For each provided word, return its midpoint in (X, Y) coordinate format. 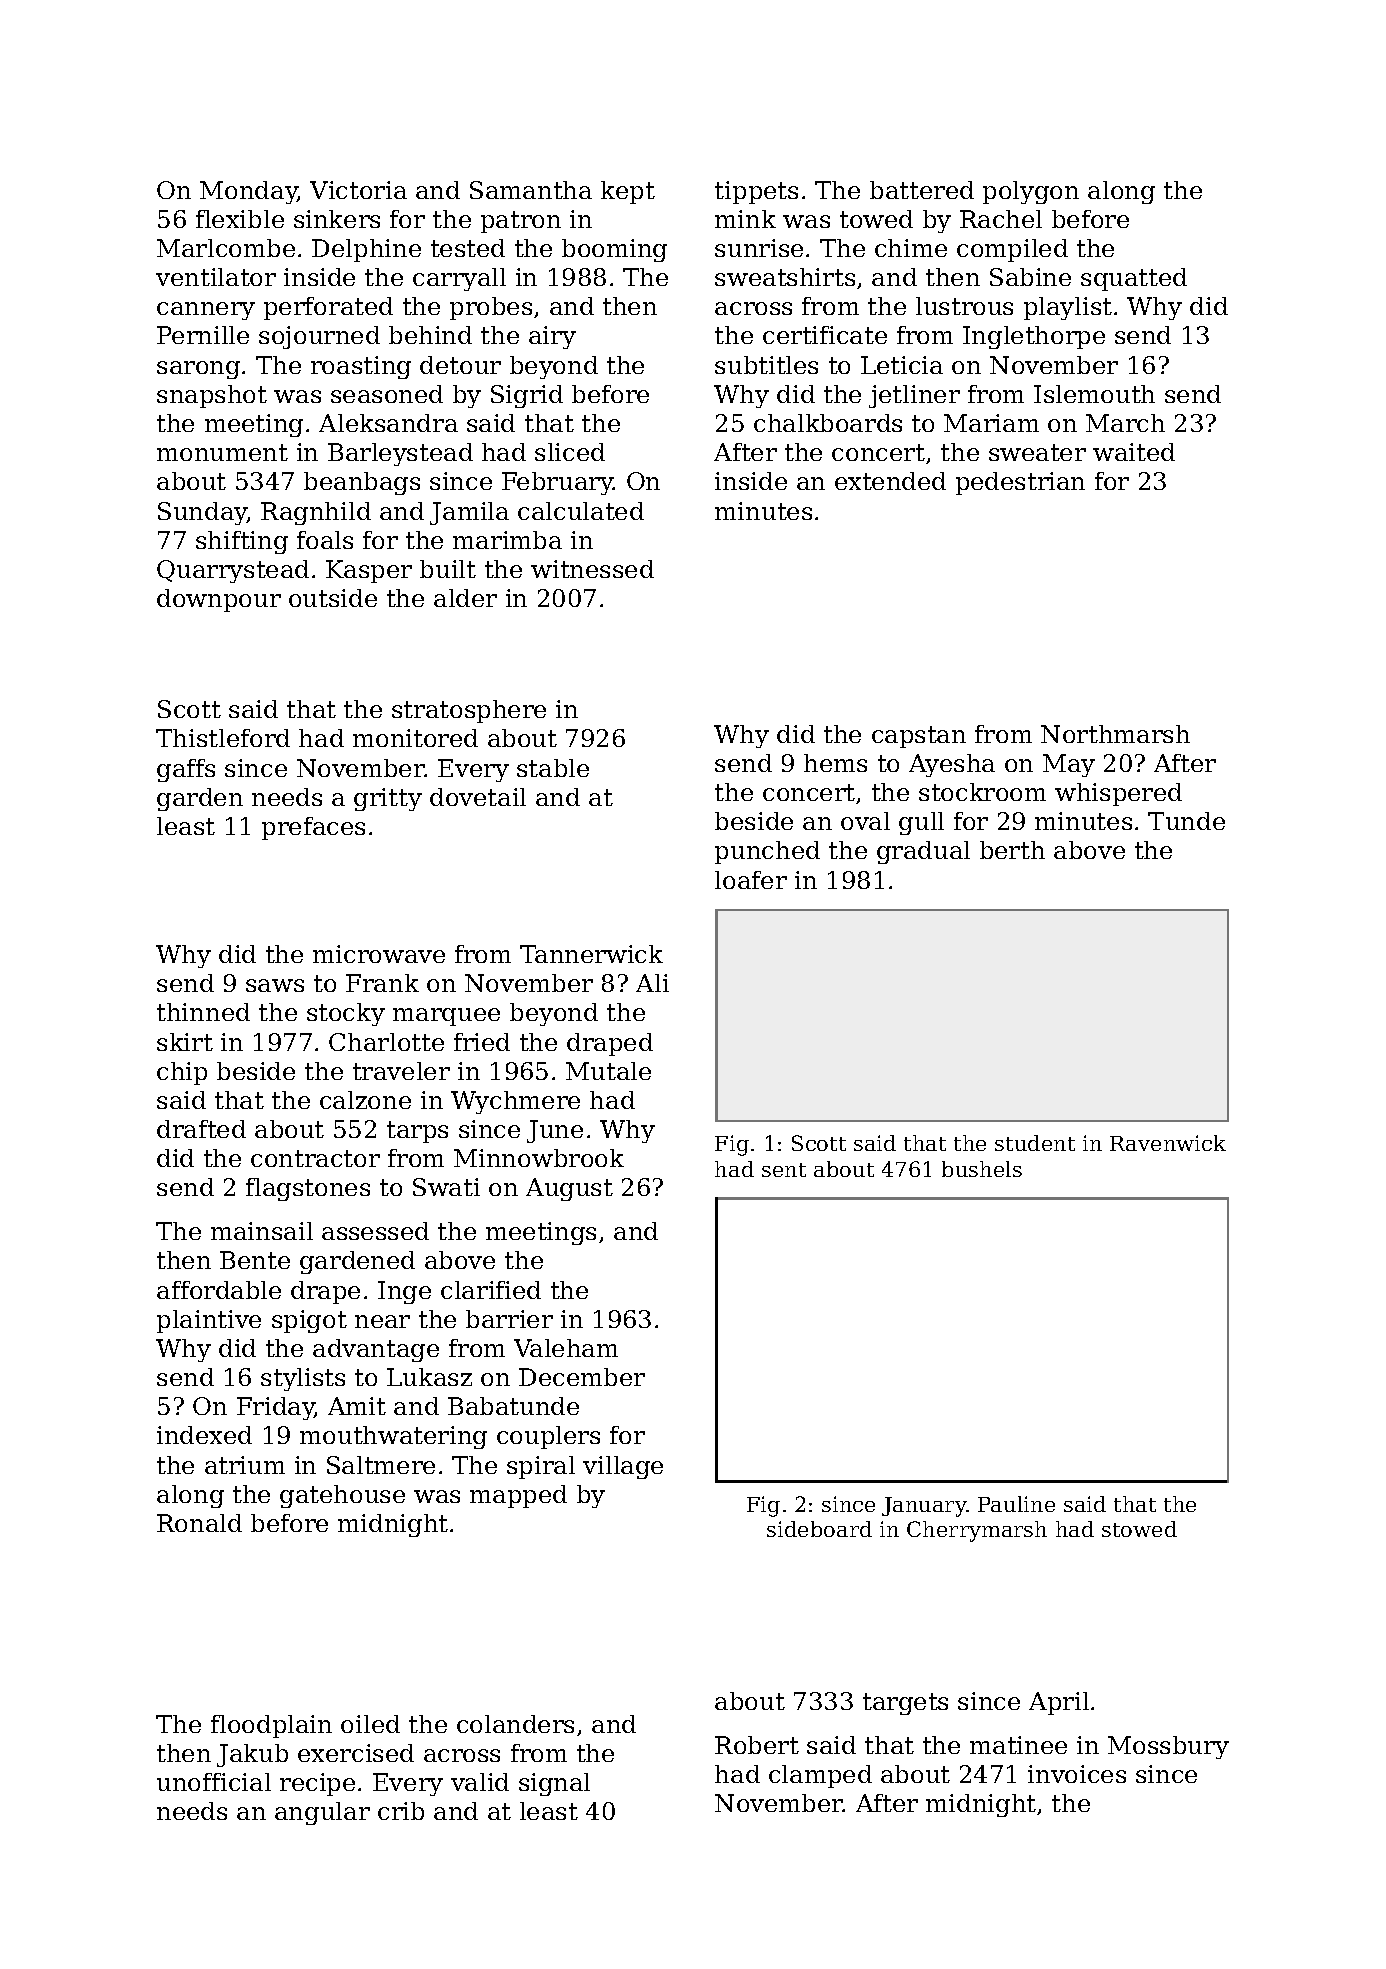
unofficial (214, 1782)
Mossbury (1168, 1747)
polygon (1031, 192)
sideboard (819, 1529)
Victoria (358, 190)
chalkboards (828, 423)
